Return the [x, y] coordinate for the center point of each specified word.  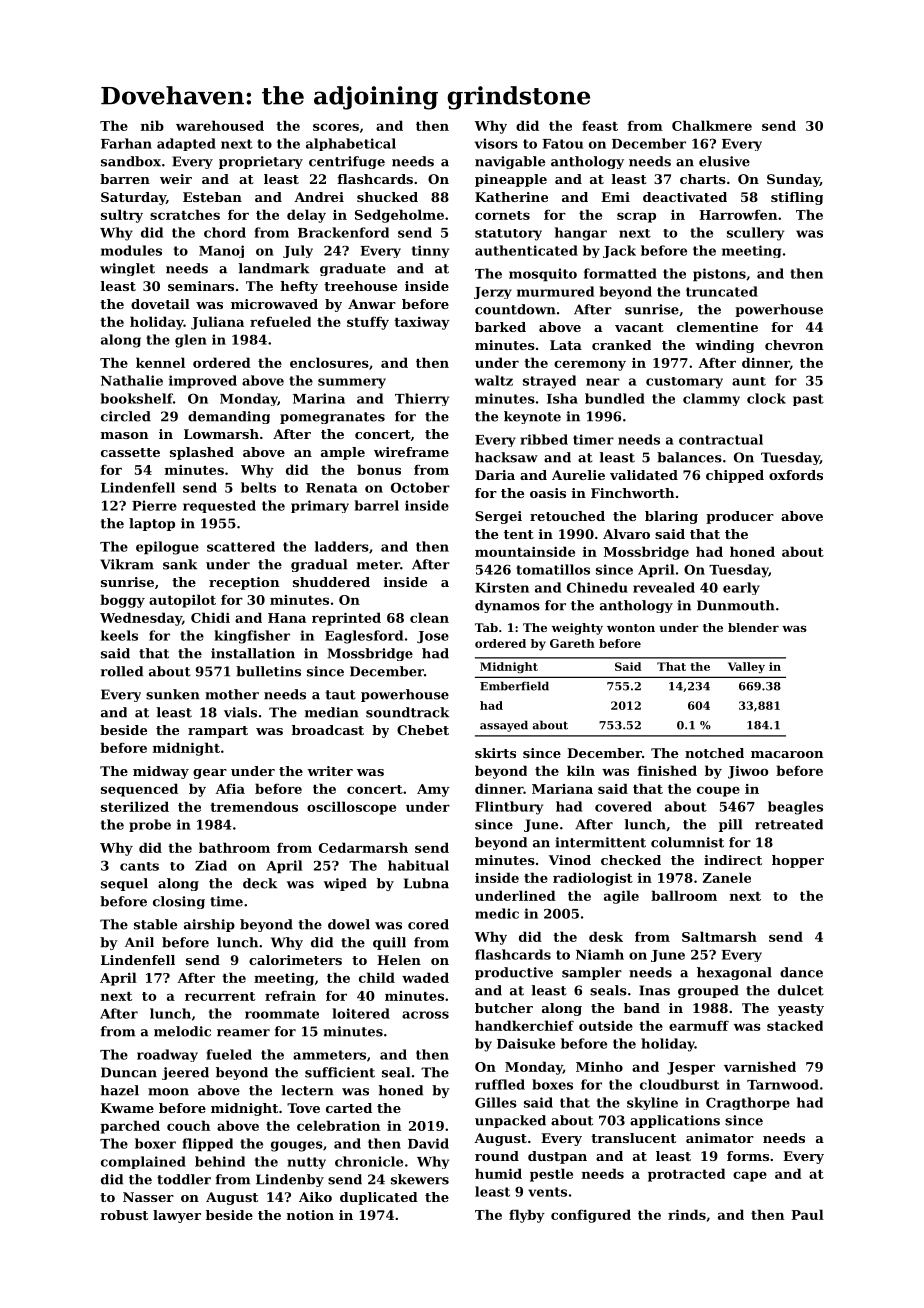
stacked [795, 1025]
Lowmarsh [221, 434]
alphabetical [351, 144]
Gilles [496, 1102]
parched [130, 1127]
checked [631, 860]
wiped [345, 884]
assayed [504, 726]
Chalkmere [712, 125]
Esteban [212, 197]
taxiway [422, 323]
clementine [717, 327]
